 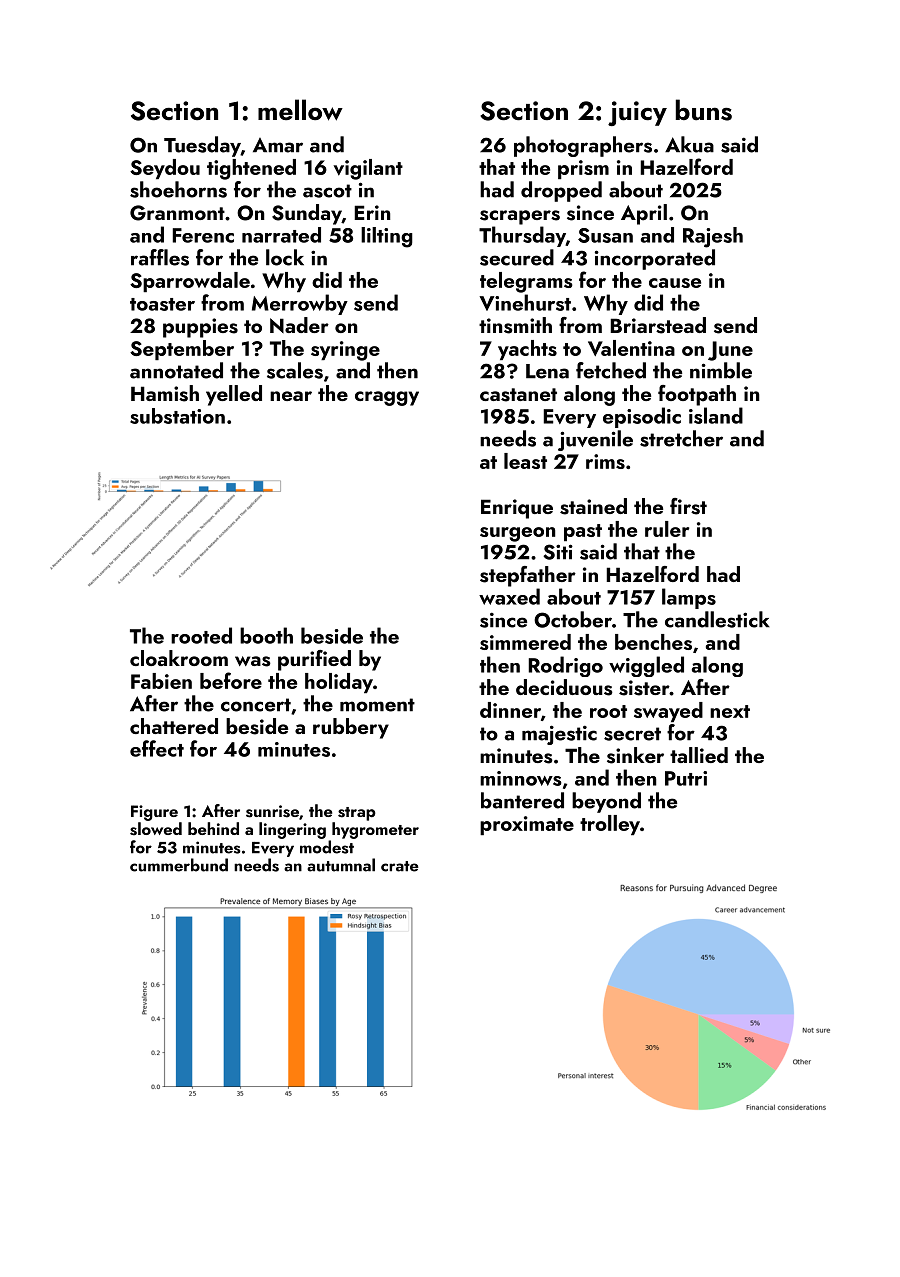 What do you see at coordinates (179, 658) in the document?
I see `cloakroom` at bounding box center [179, 658].
